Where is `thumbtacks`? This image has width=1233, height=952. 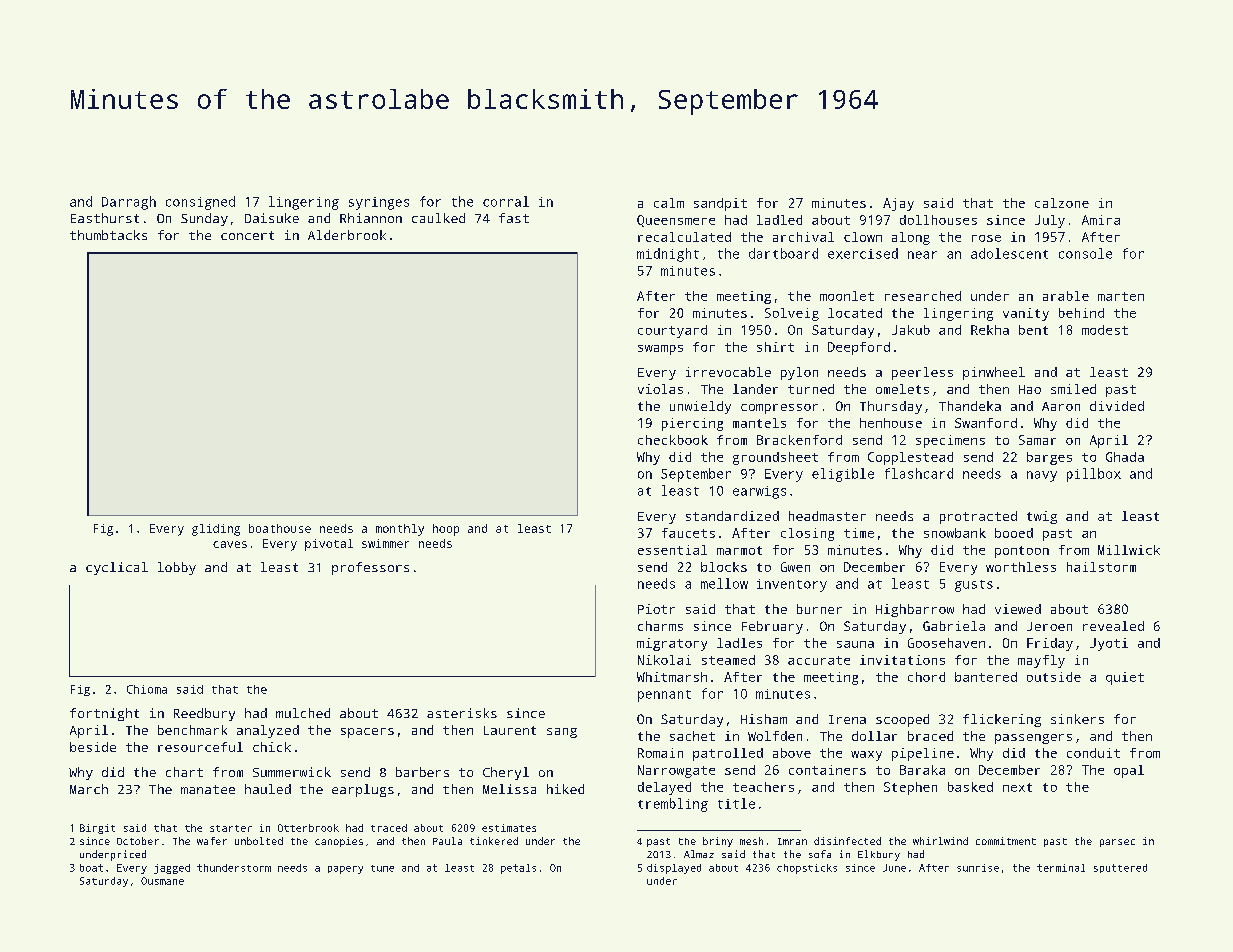
thumbtacks is located at coordinates (108, 235).
